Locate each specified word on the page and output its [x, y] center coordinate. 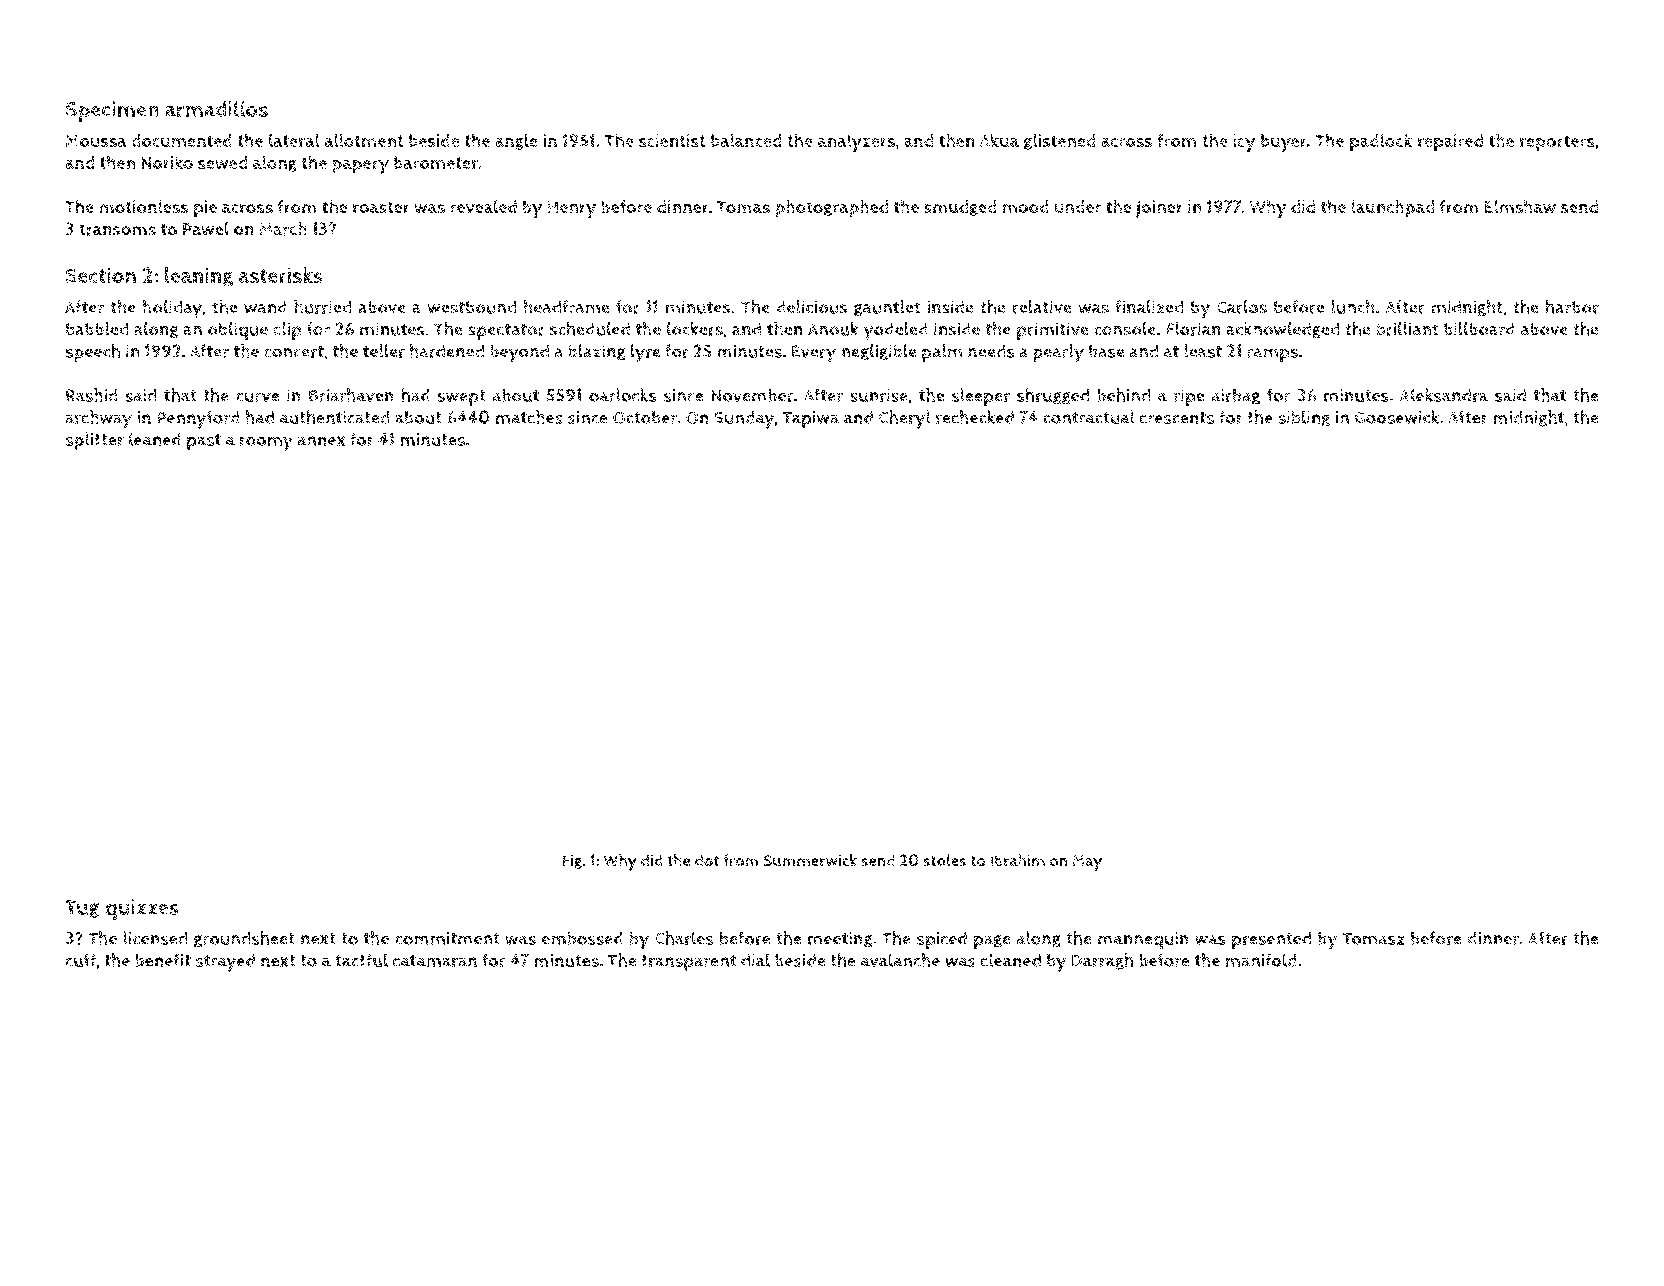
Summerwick [810, 860]
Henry [572, 209]
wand [265, 307]
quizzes [141, 909]
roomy [266, 443]
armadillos [216, 109]
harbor [1572, 306]
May [1087, 863]
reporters [1557, 143]
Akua [999, 140]
